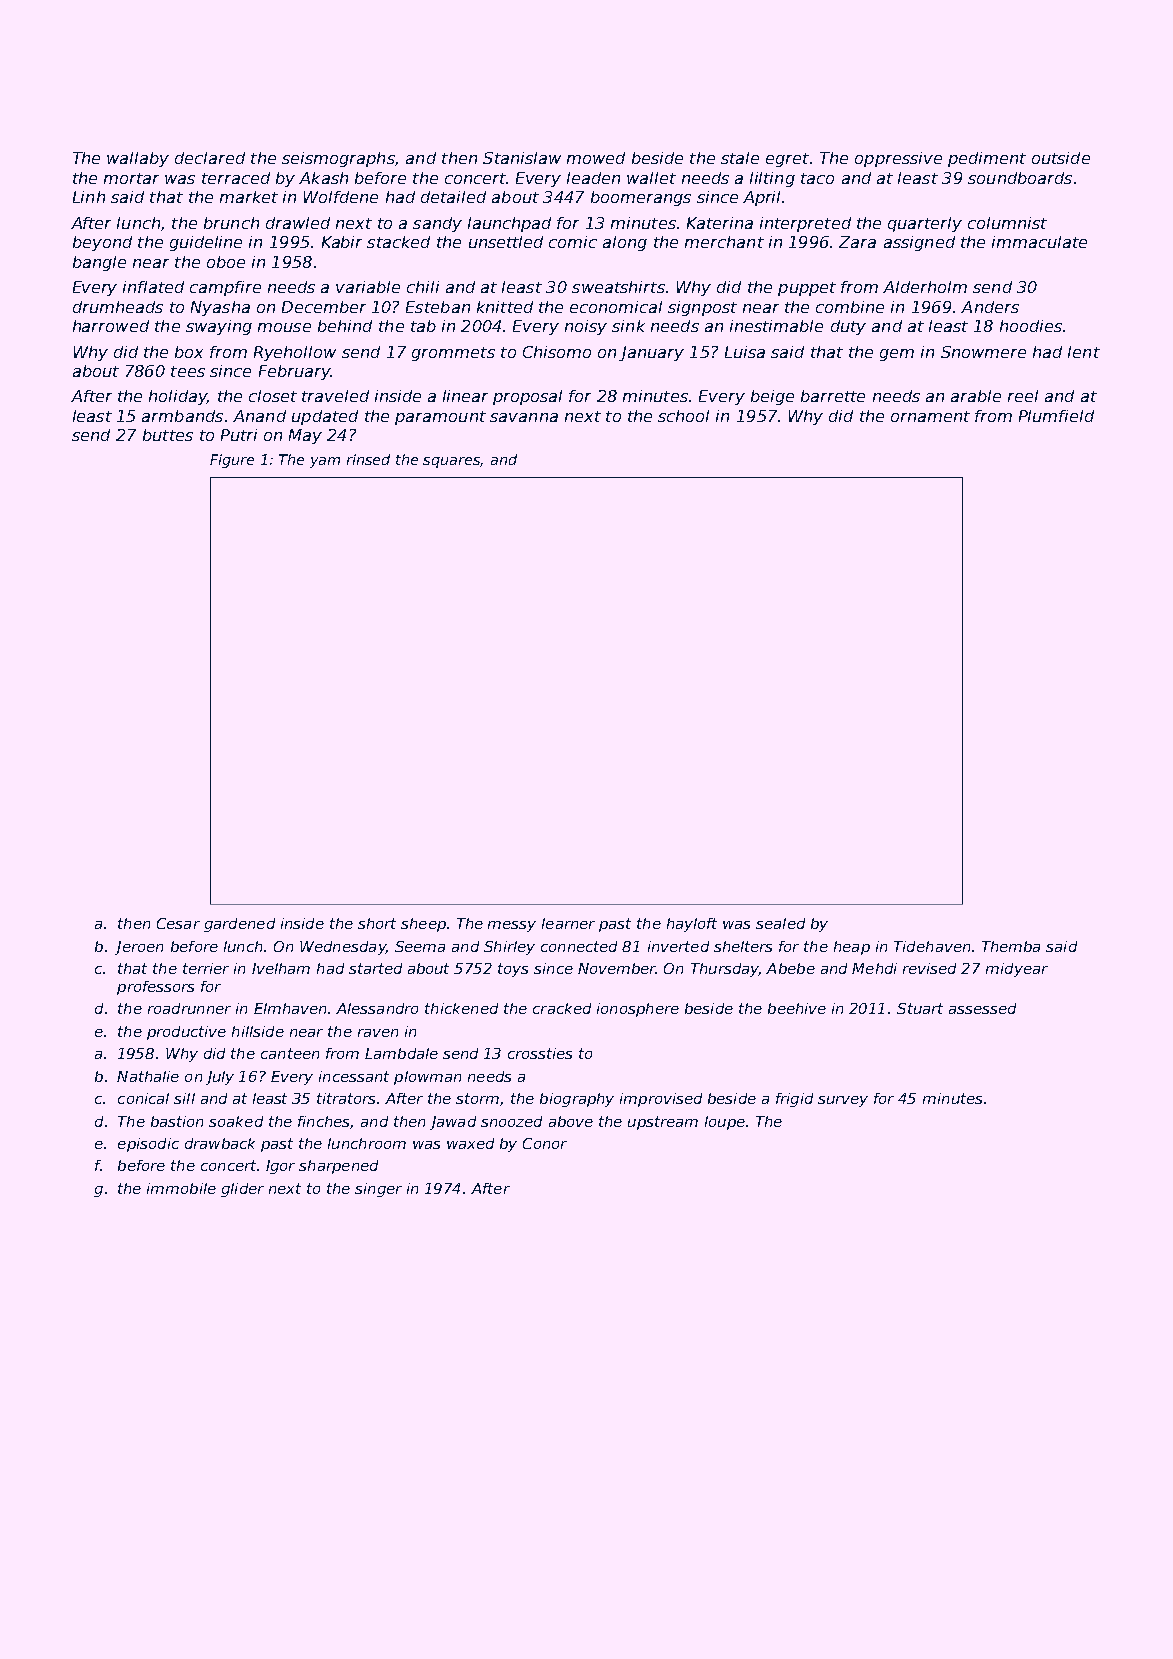  I want to click on box, so click(189, 352).
